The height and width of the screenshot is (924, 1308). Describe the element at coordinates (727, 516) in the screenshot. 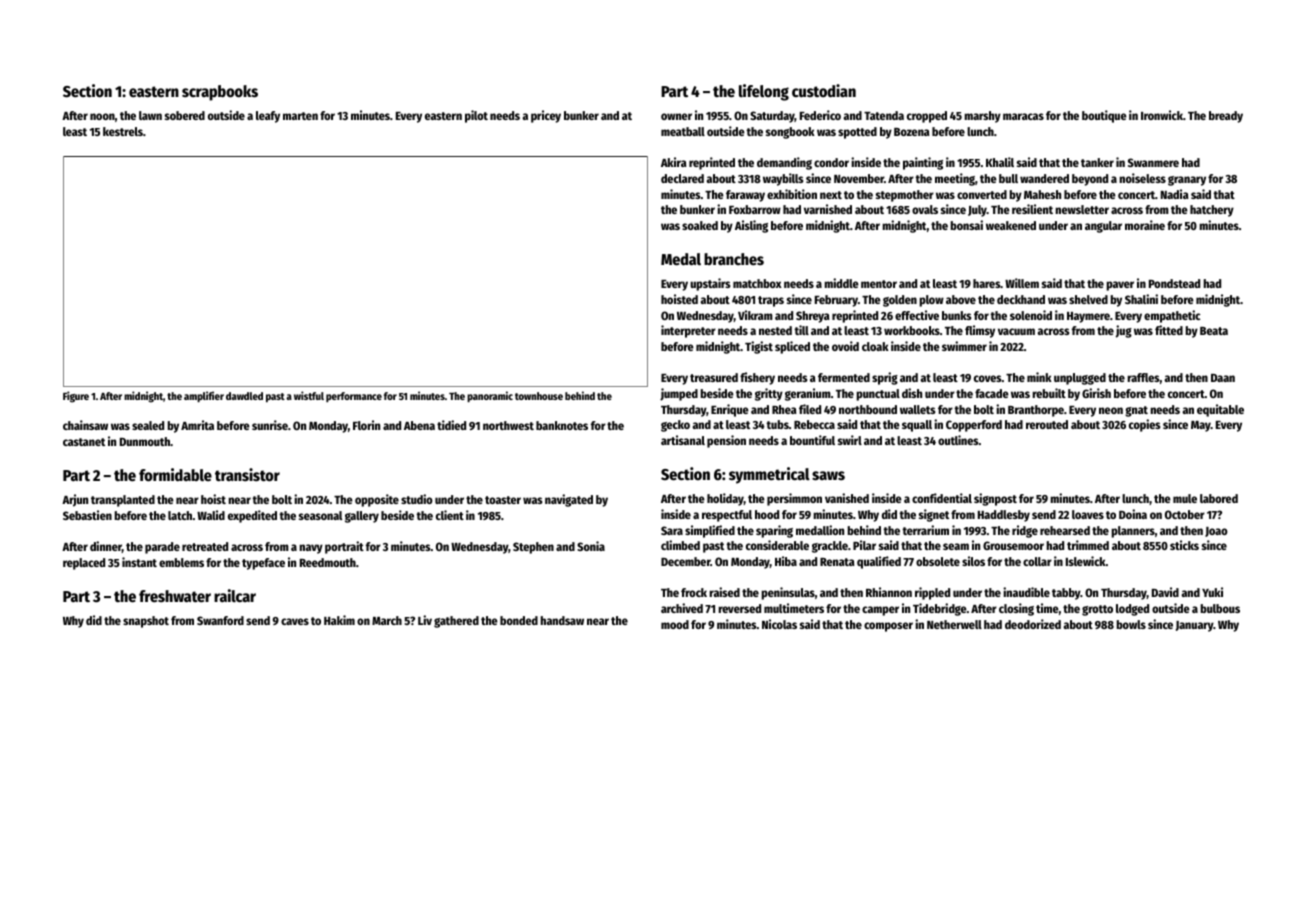

I see `respectful` at that location.
